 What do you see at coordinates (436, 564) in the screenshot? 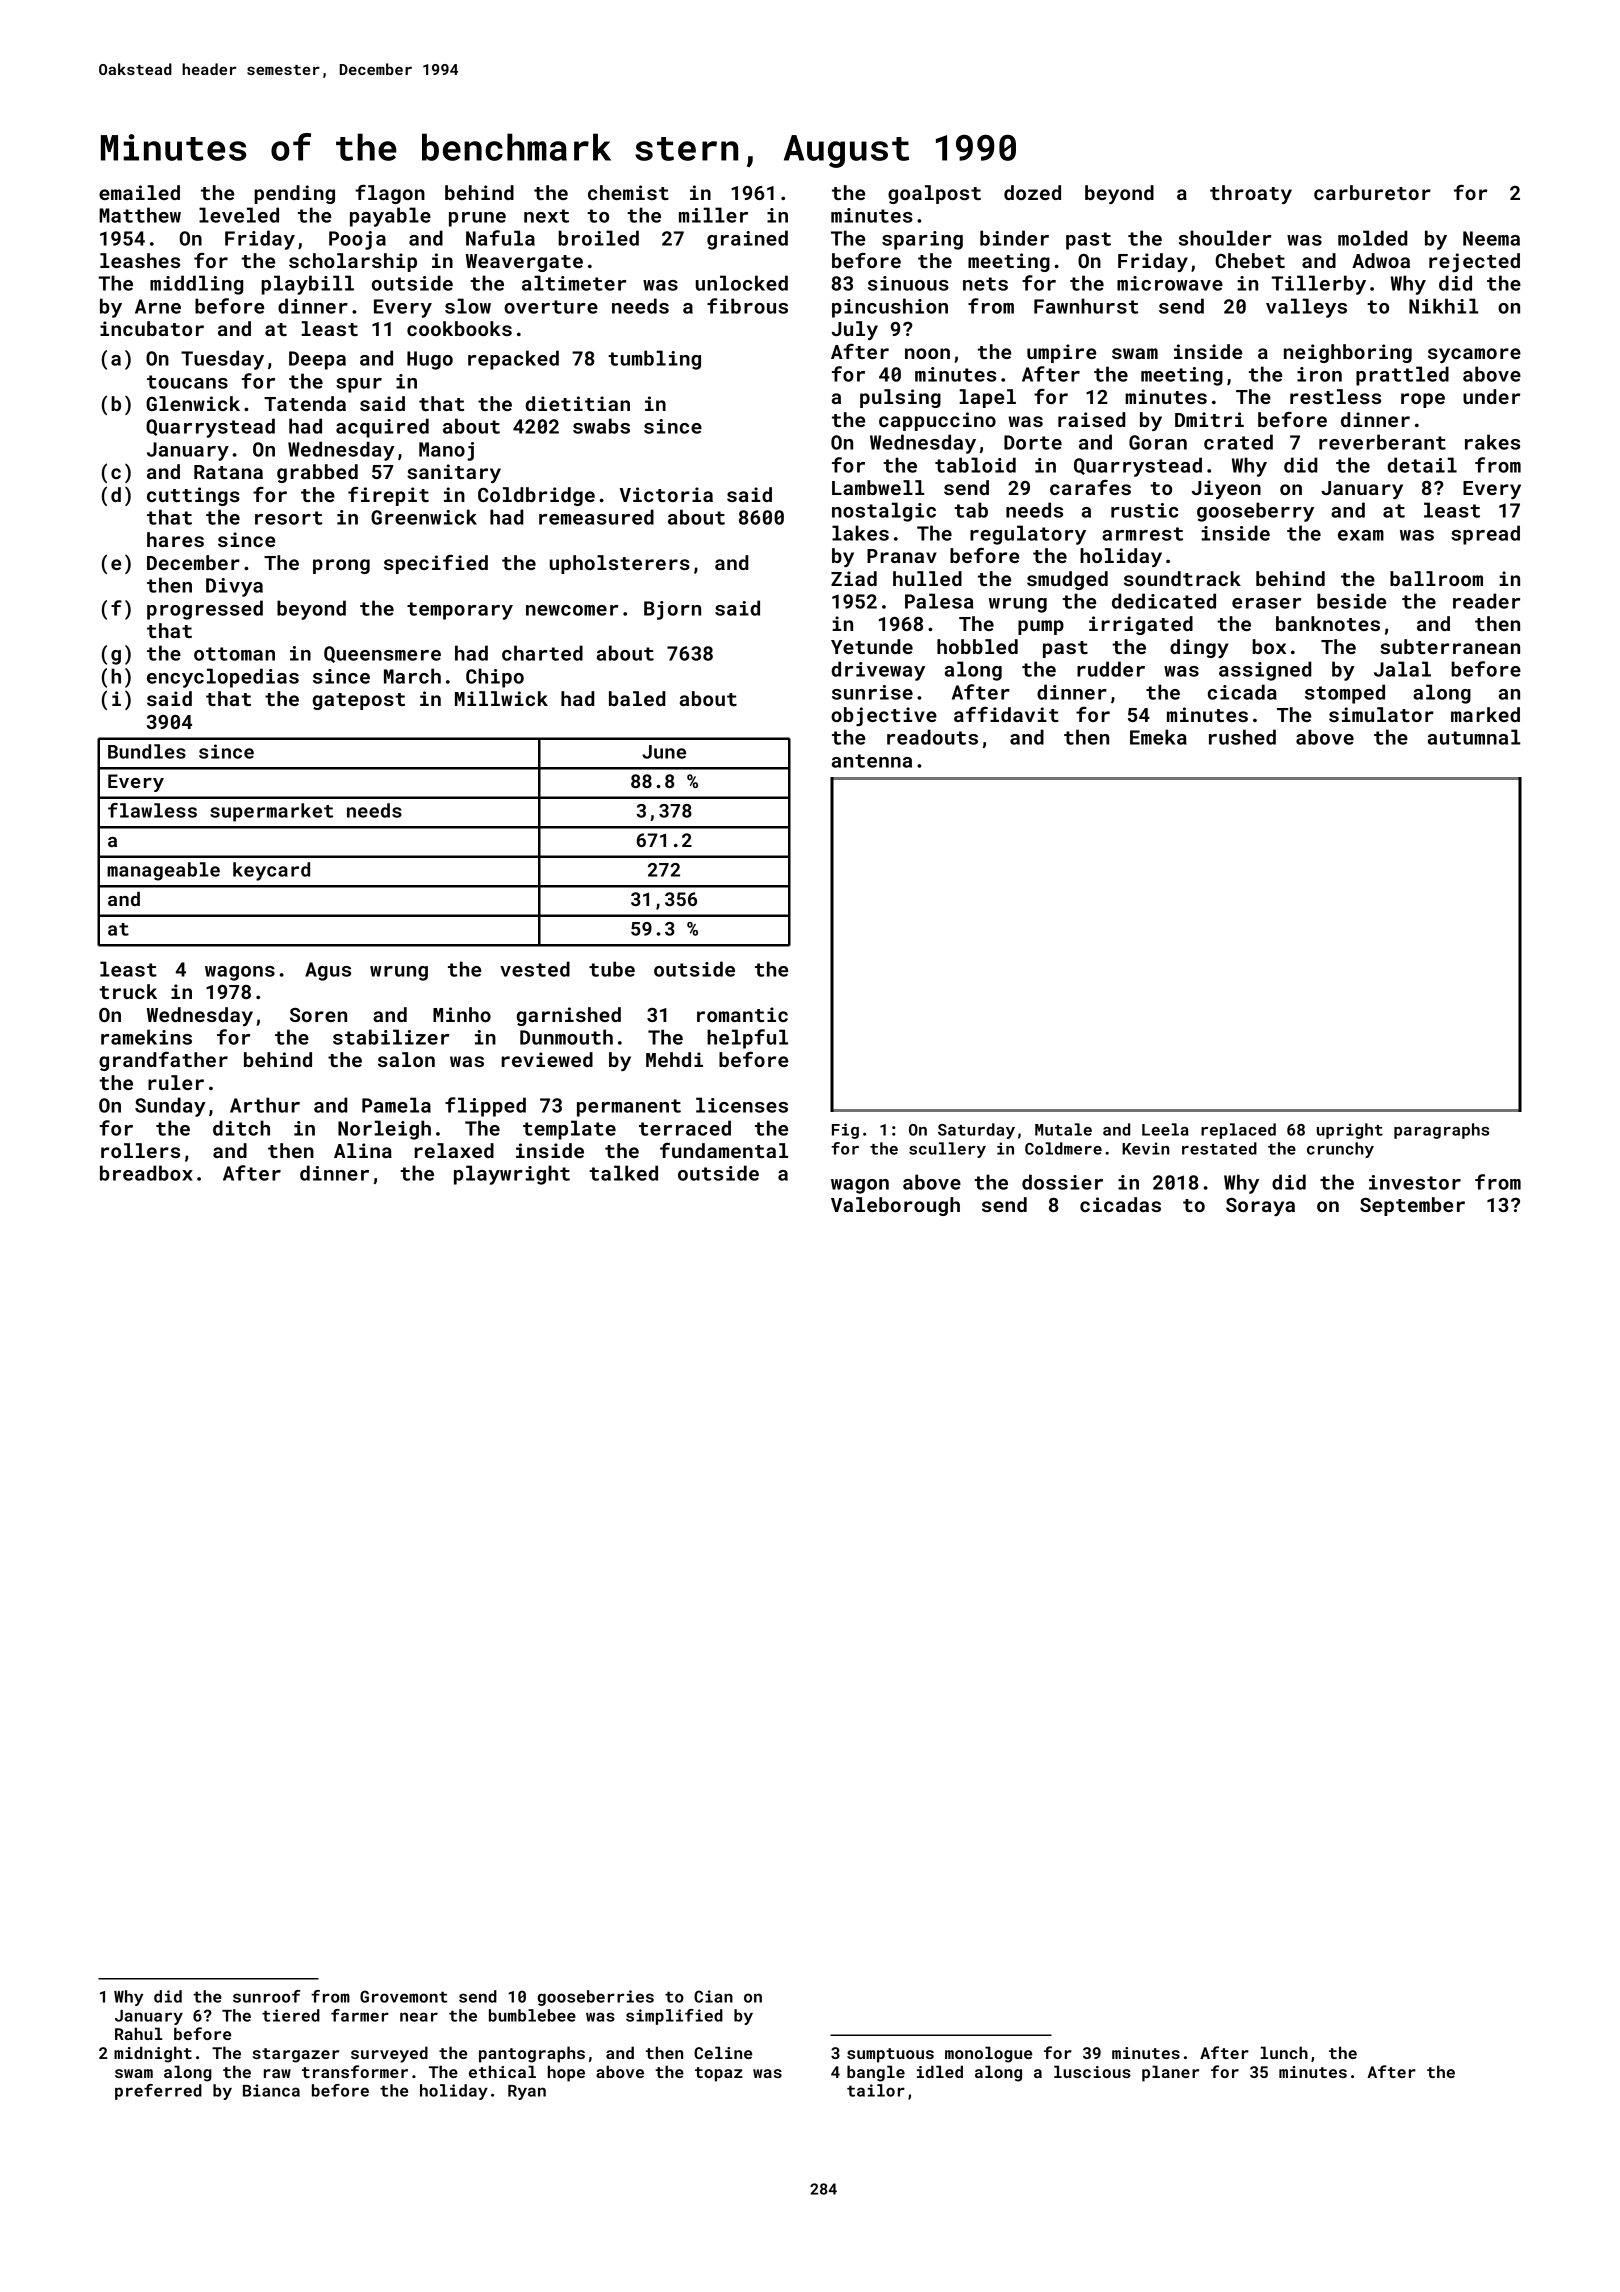
I see `specified` at bounding box center [436, 564].
